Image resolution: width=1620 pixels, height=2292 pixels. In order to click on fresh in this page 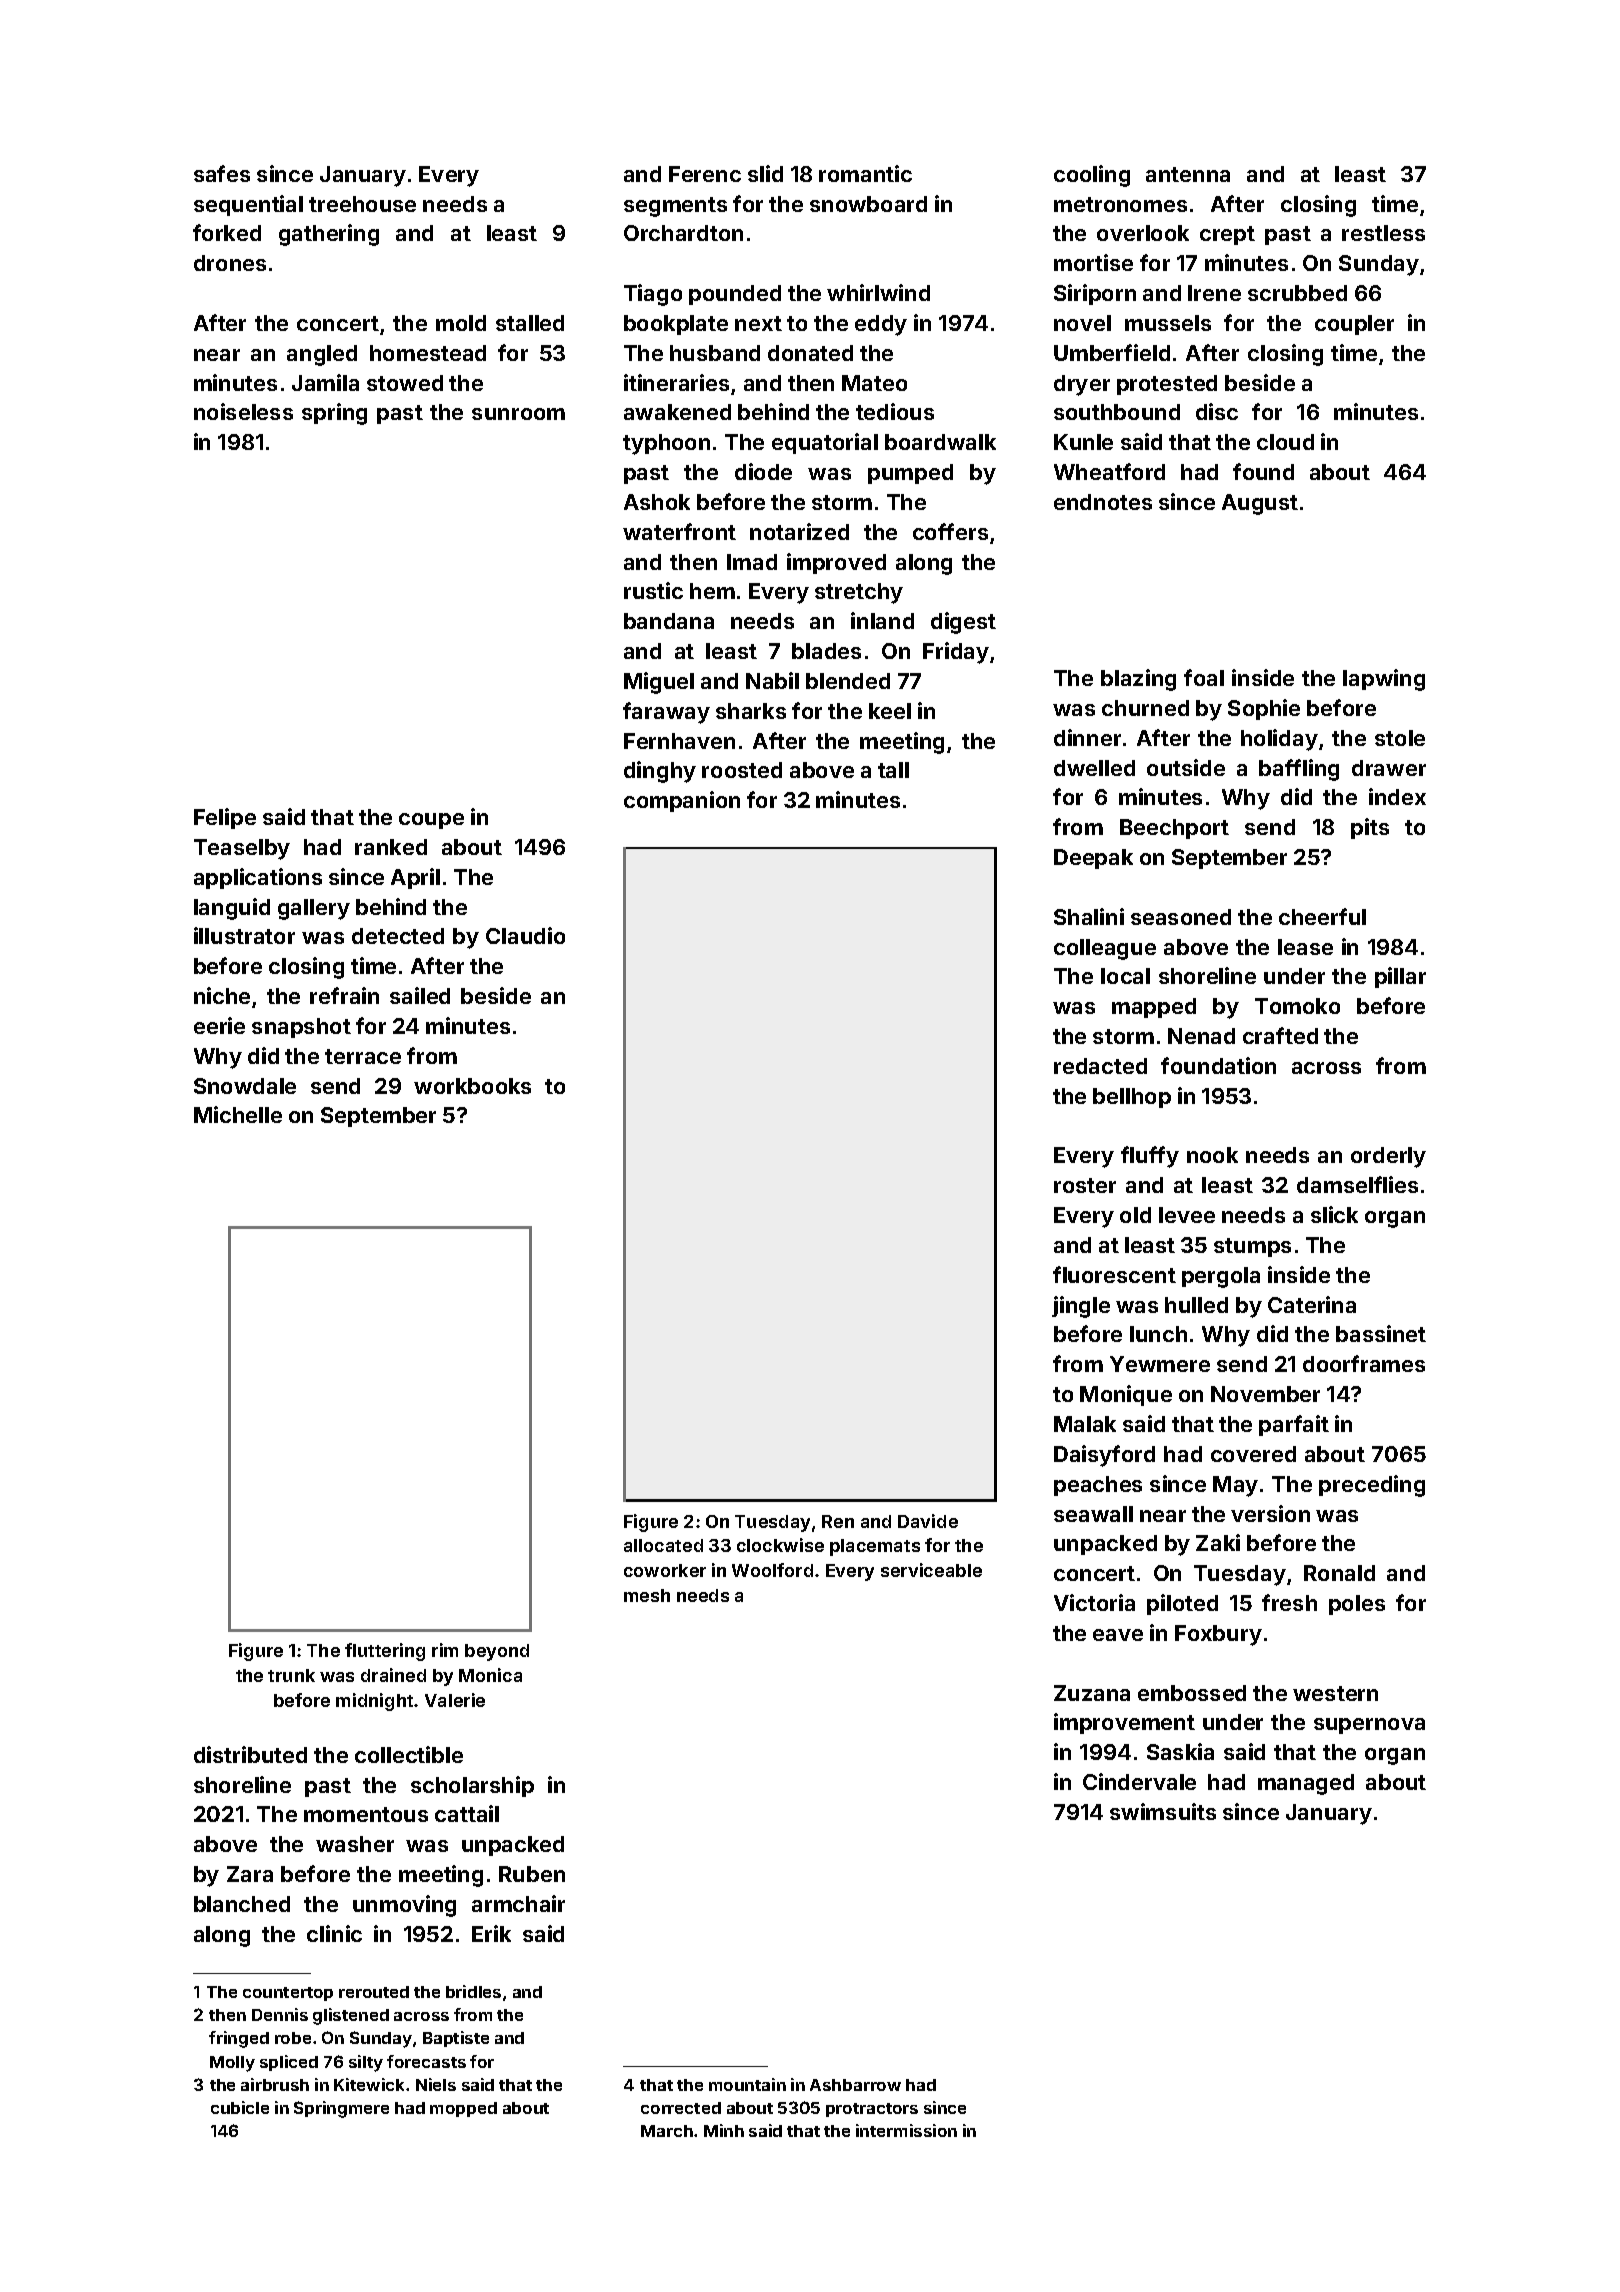, I will do `click(1289, 1602)`.
